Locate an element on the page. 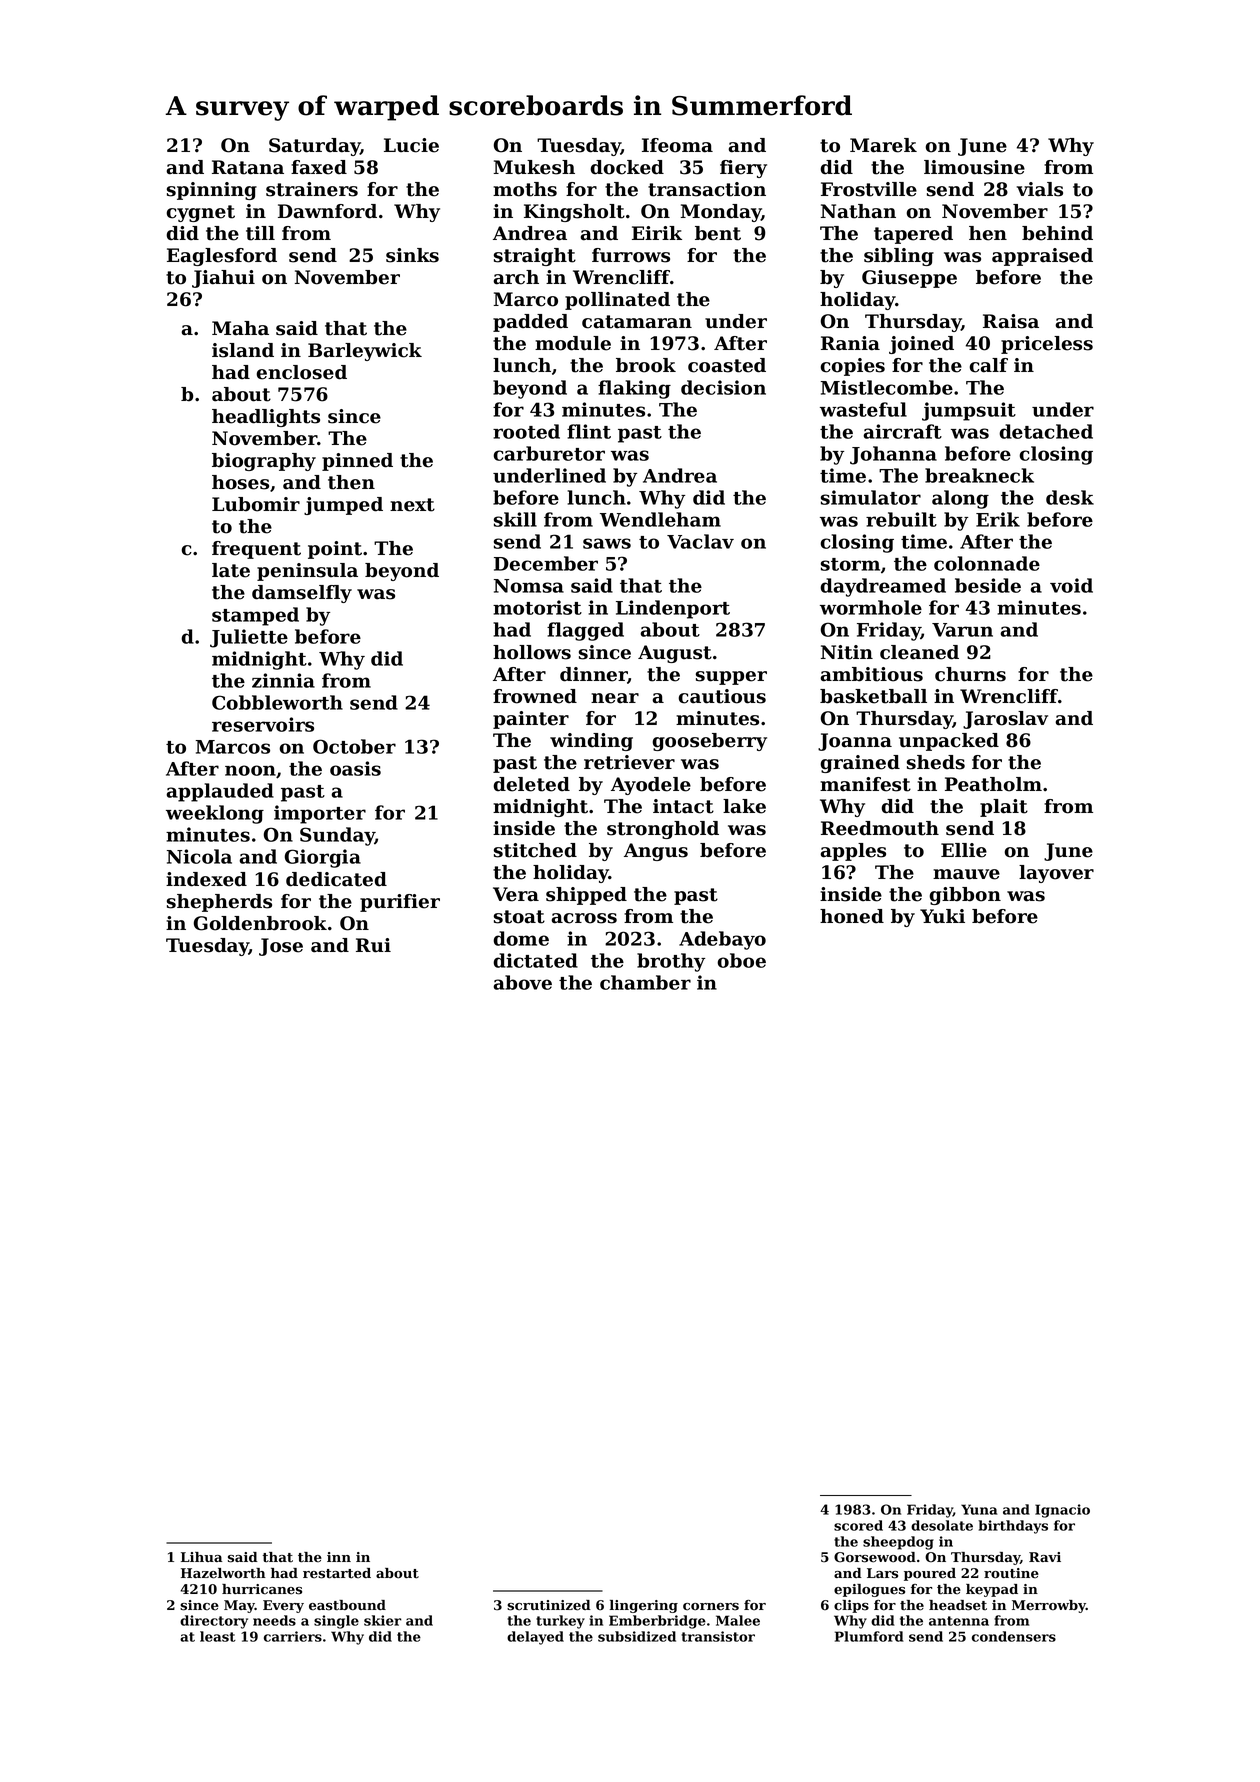 The image size is (1260, 1782). chamber is located at coordinates (645, 982).
